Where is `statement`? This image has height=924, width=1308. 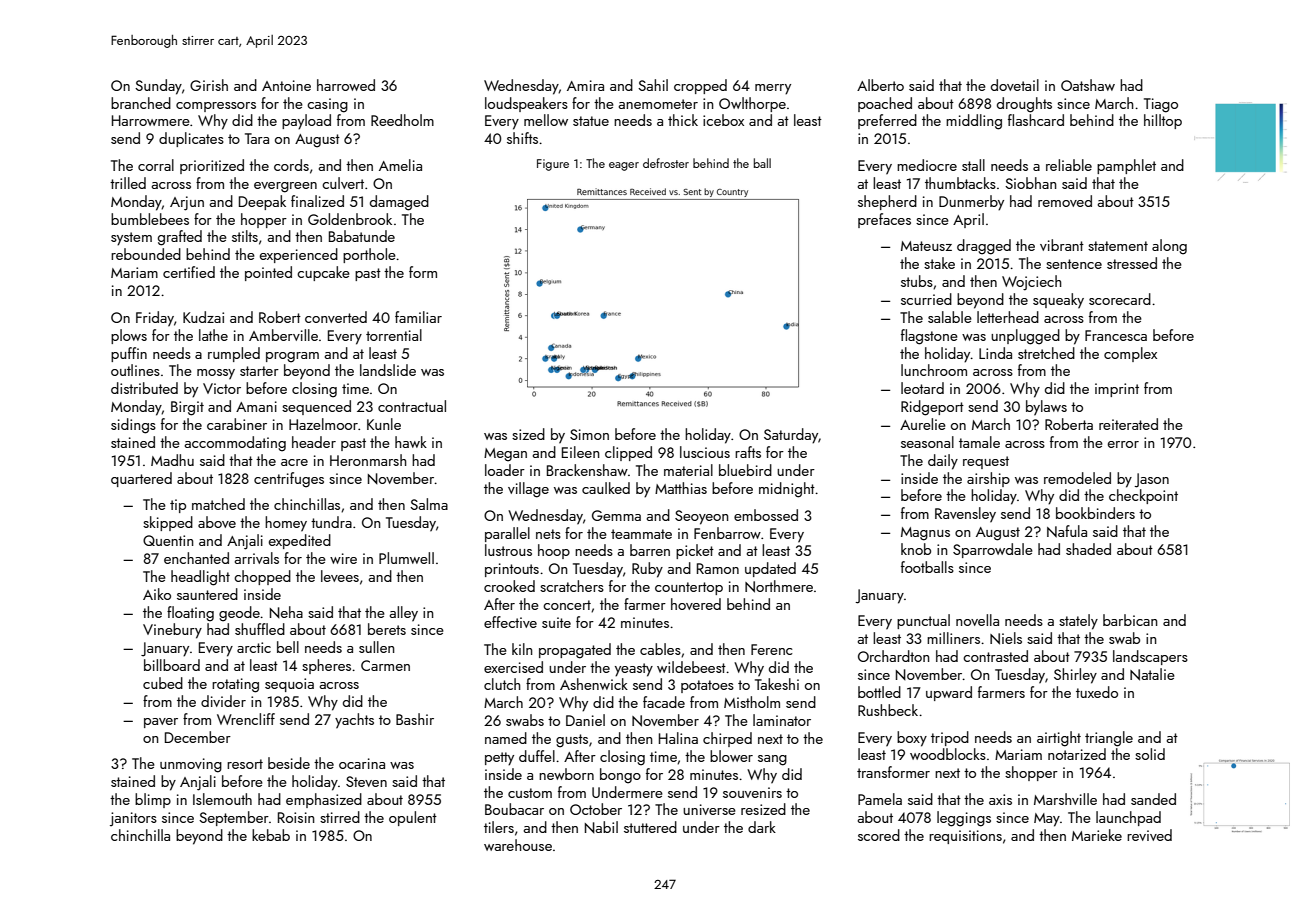 statement is located at coordinates (1118, 246).
